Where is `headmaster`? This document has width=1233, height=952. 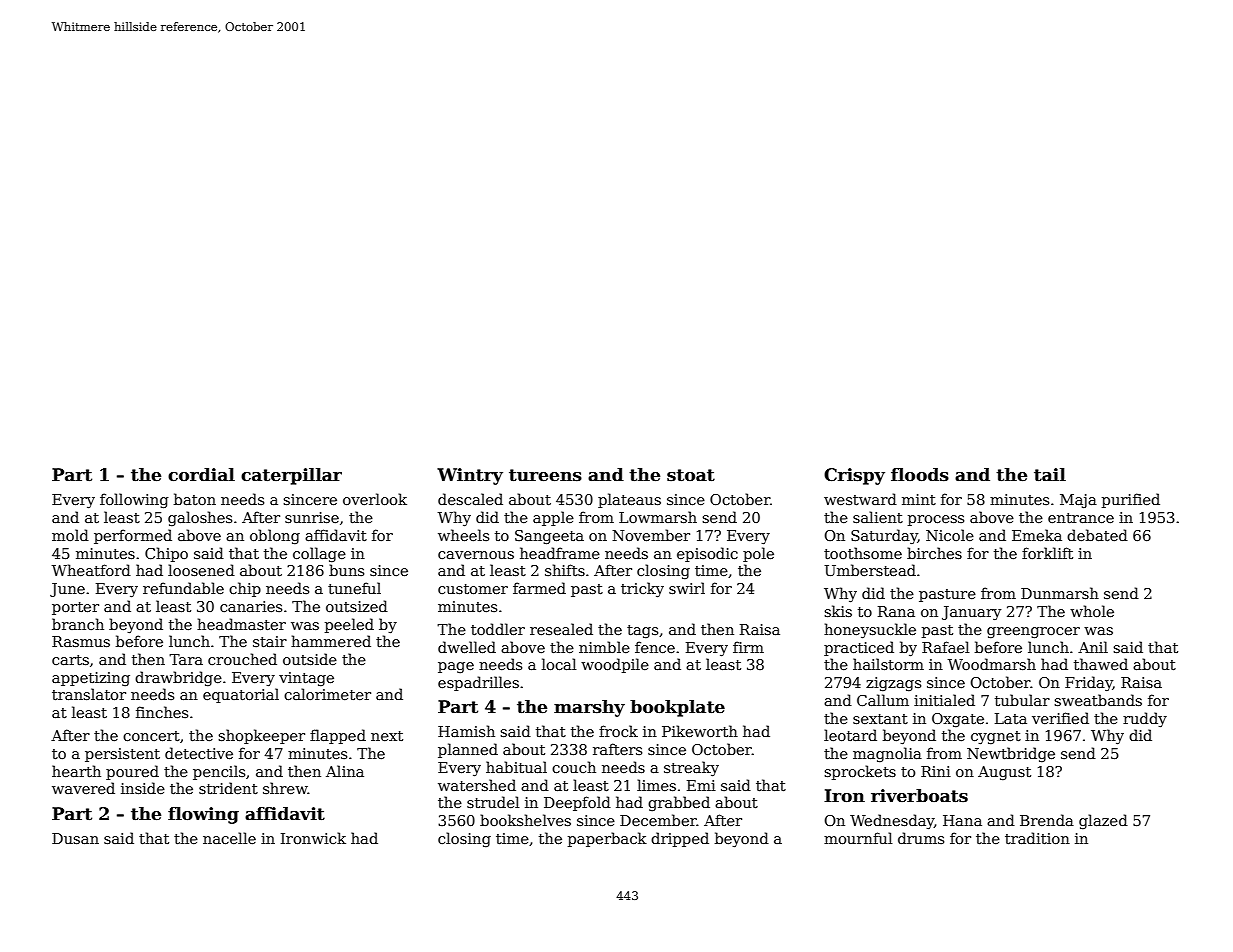 headmaster is located at coordinates (241, 624).
